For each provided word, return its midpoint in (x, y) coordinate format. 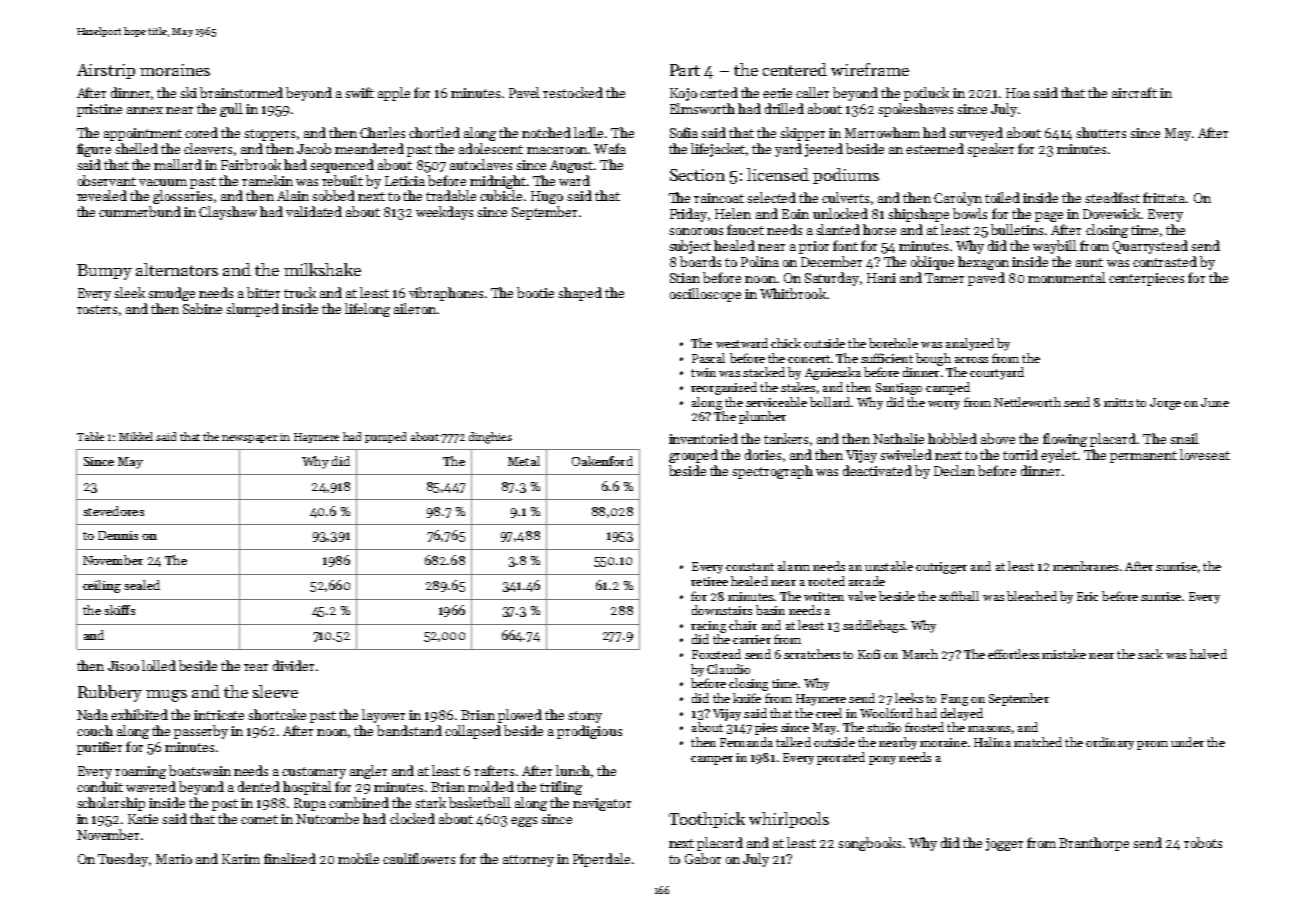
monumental (1067, 277)
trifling (561, 788)
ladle (588, 132)
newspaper (250, 439)
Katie (143, 819)
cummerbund (140, 211)
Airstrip (106, 71)
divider (293, 665)
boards (700, 261)
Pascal (708, 358)
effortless (1013, 654)
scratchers (812, 654)
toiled (1002, 197)
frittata (1164, 197)
